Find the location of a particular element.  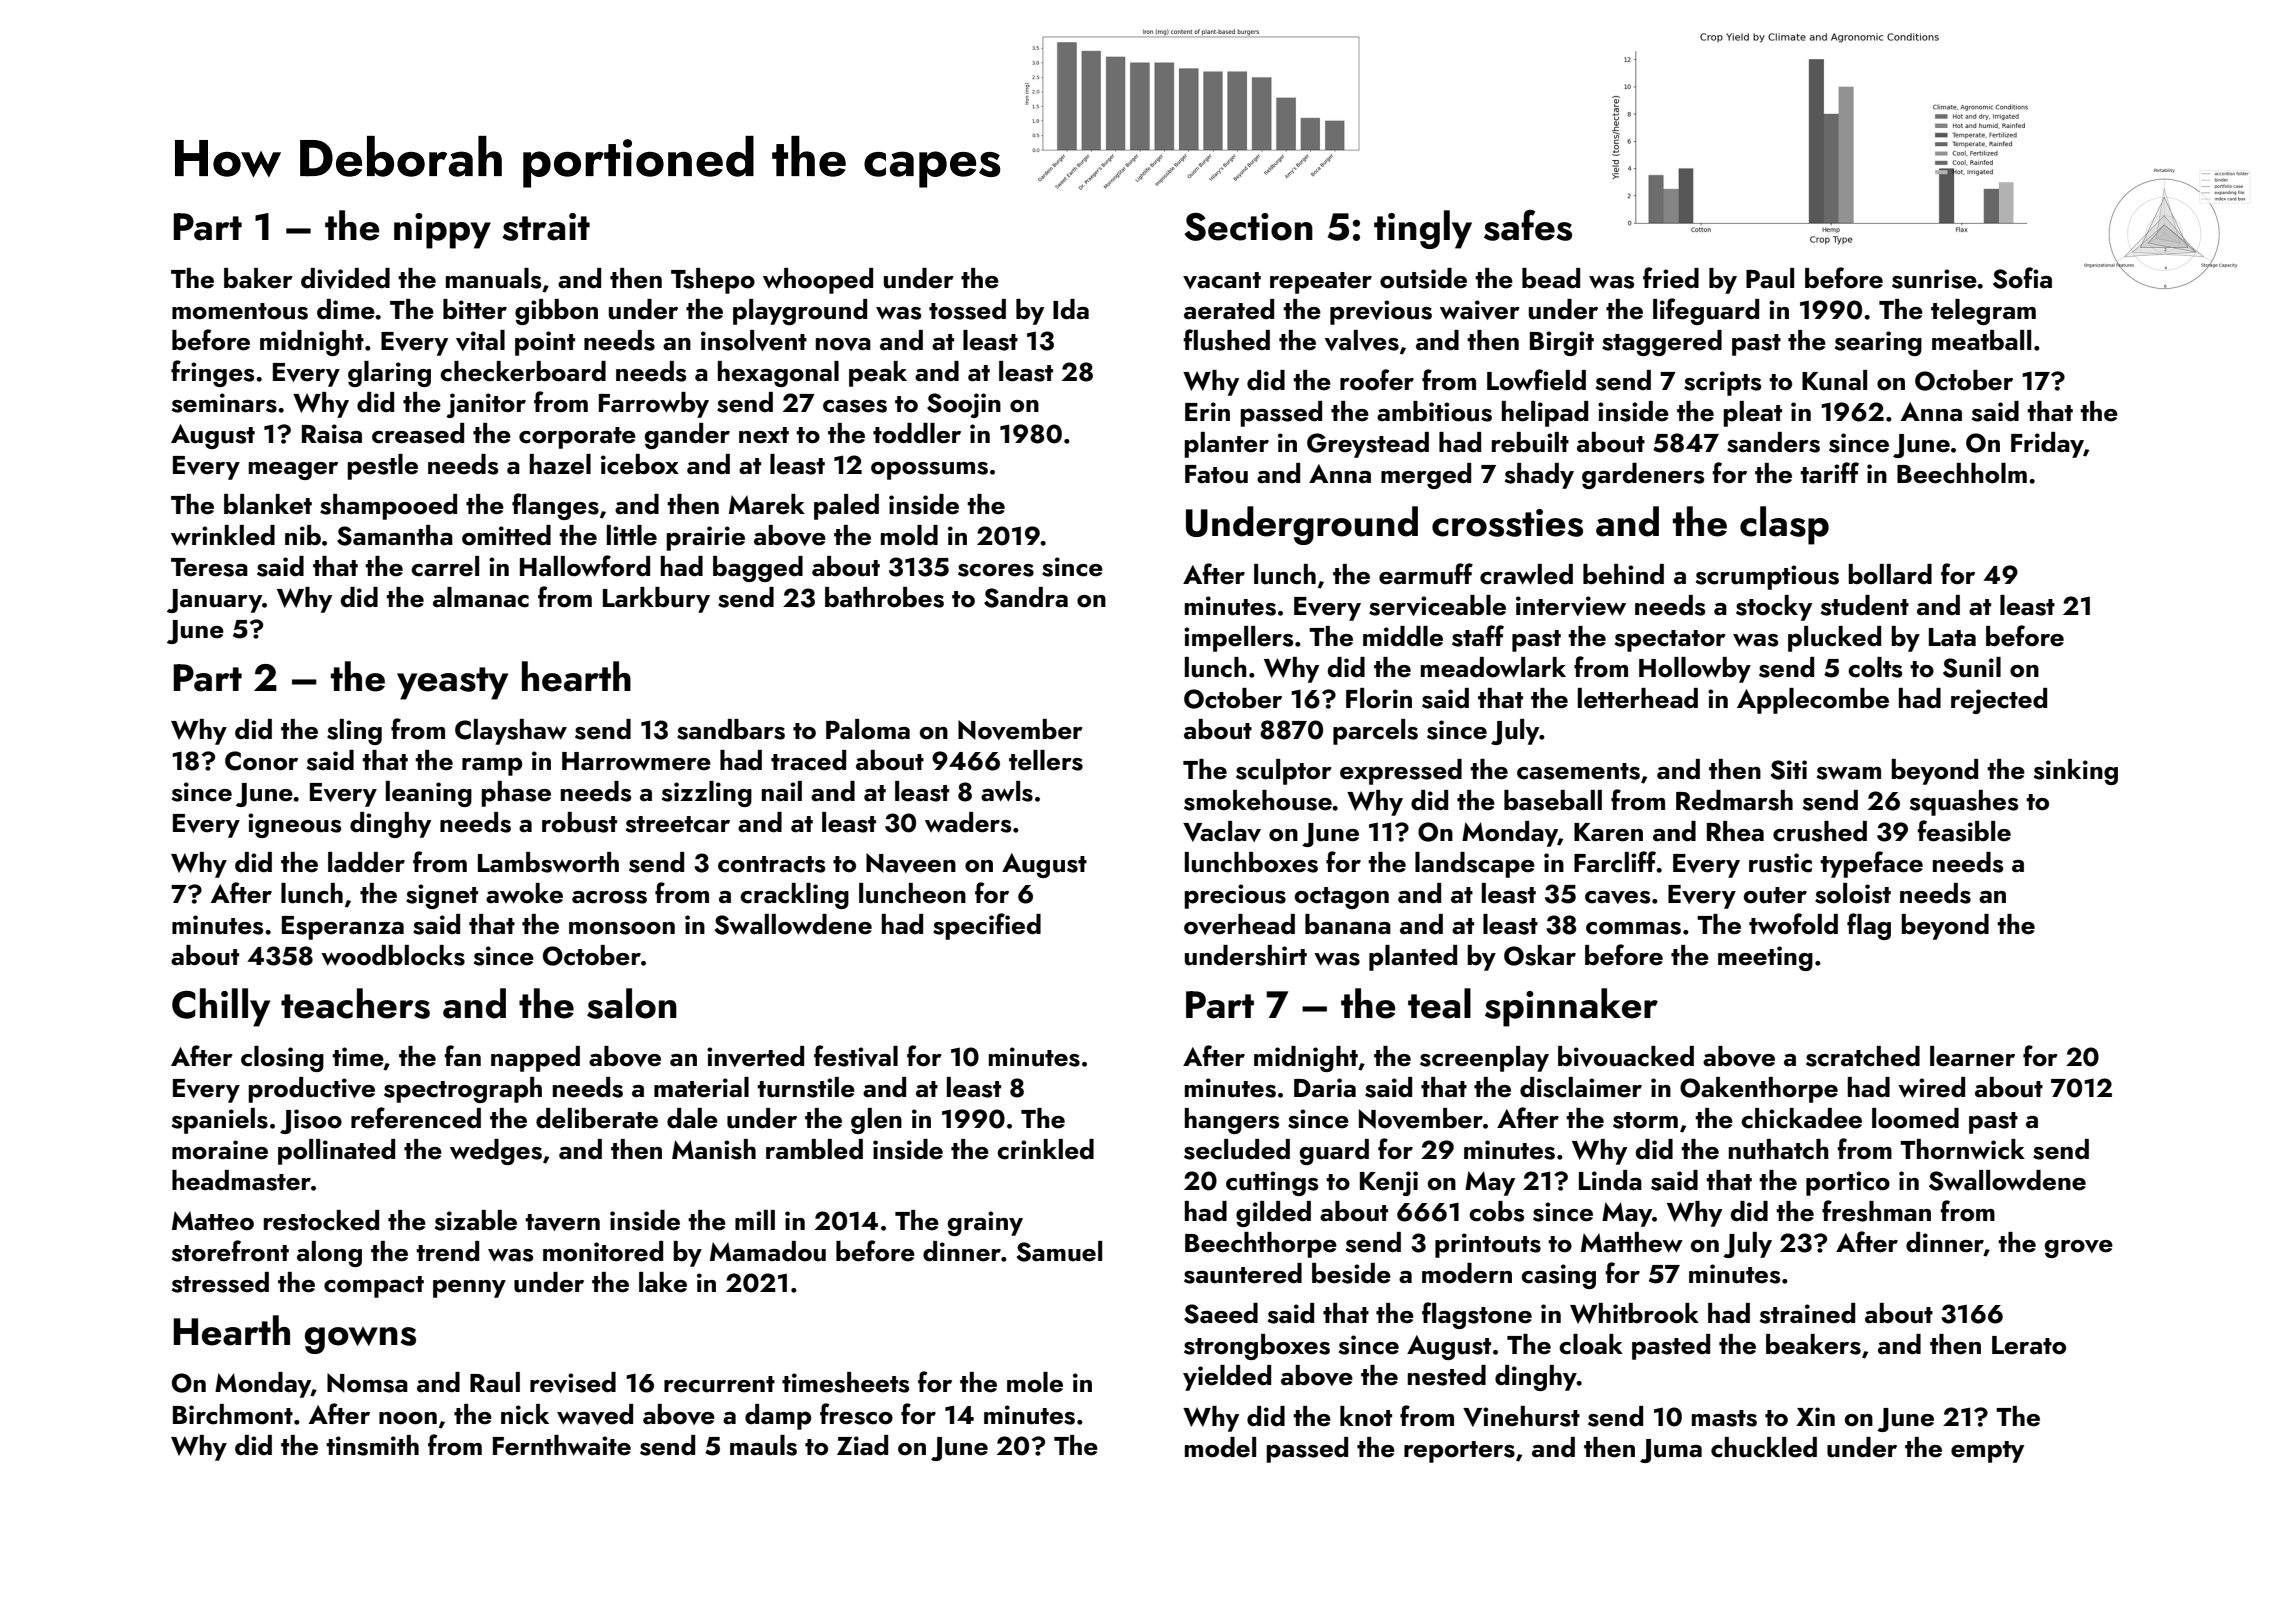

grove is located at coordinates (2079, 1249).
